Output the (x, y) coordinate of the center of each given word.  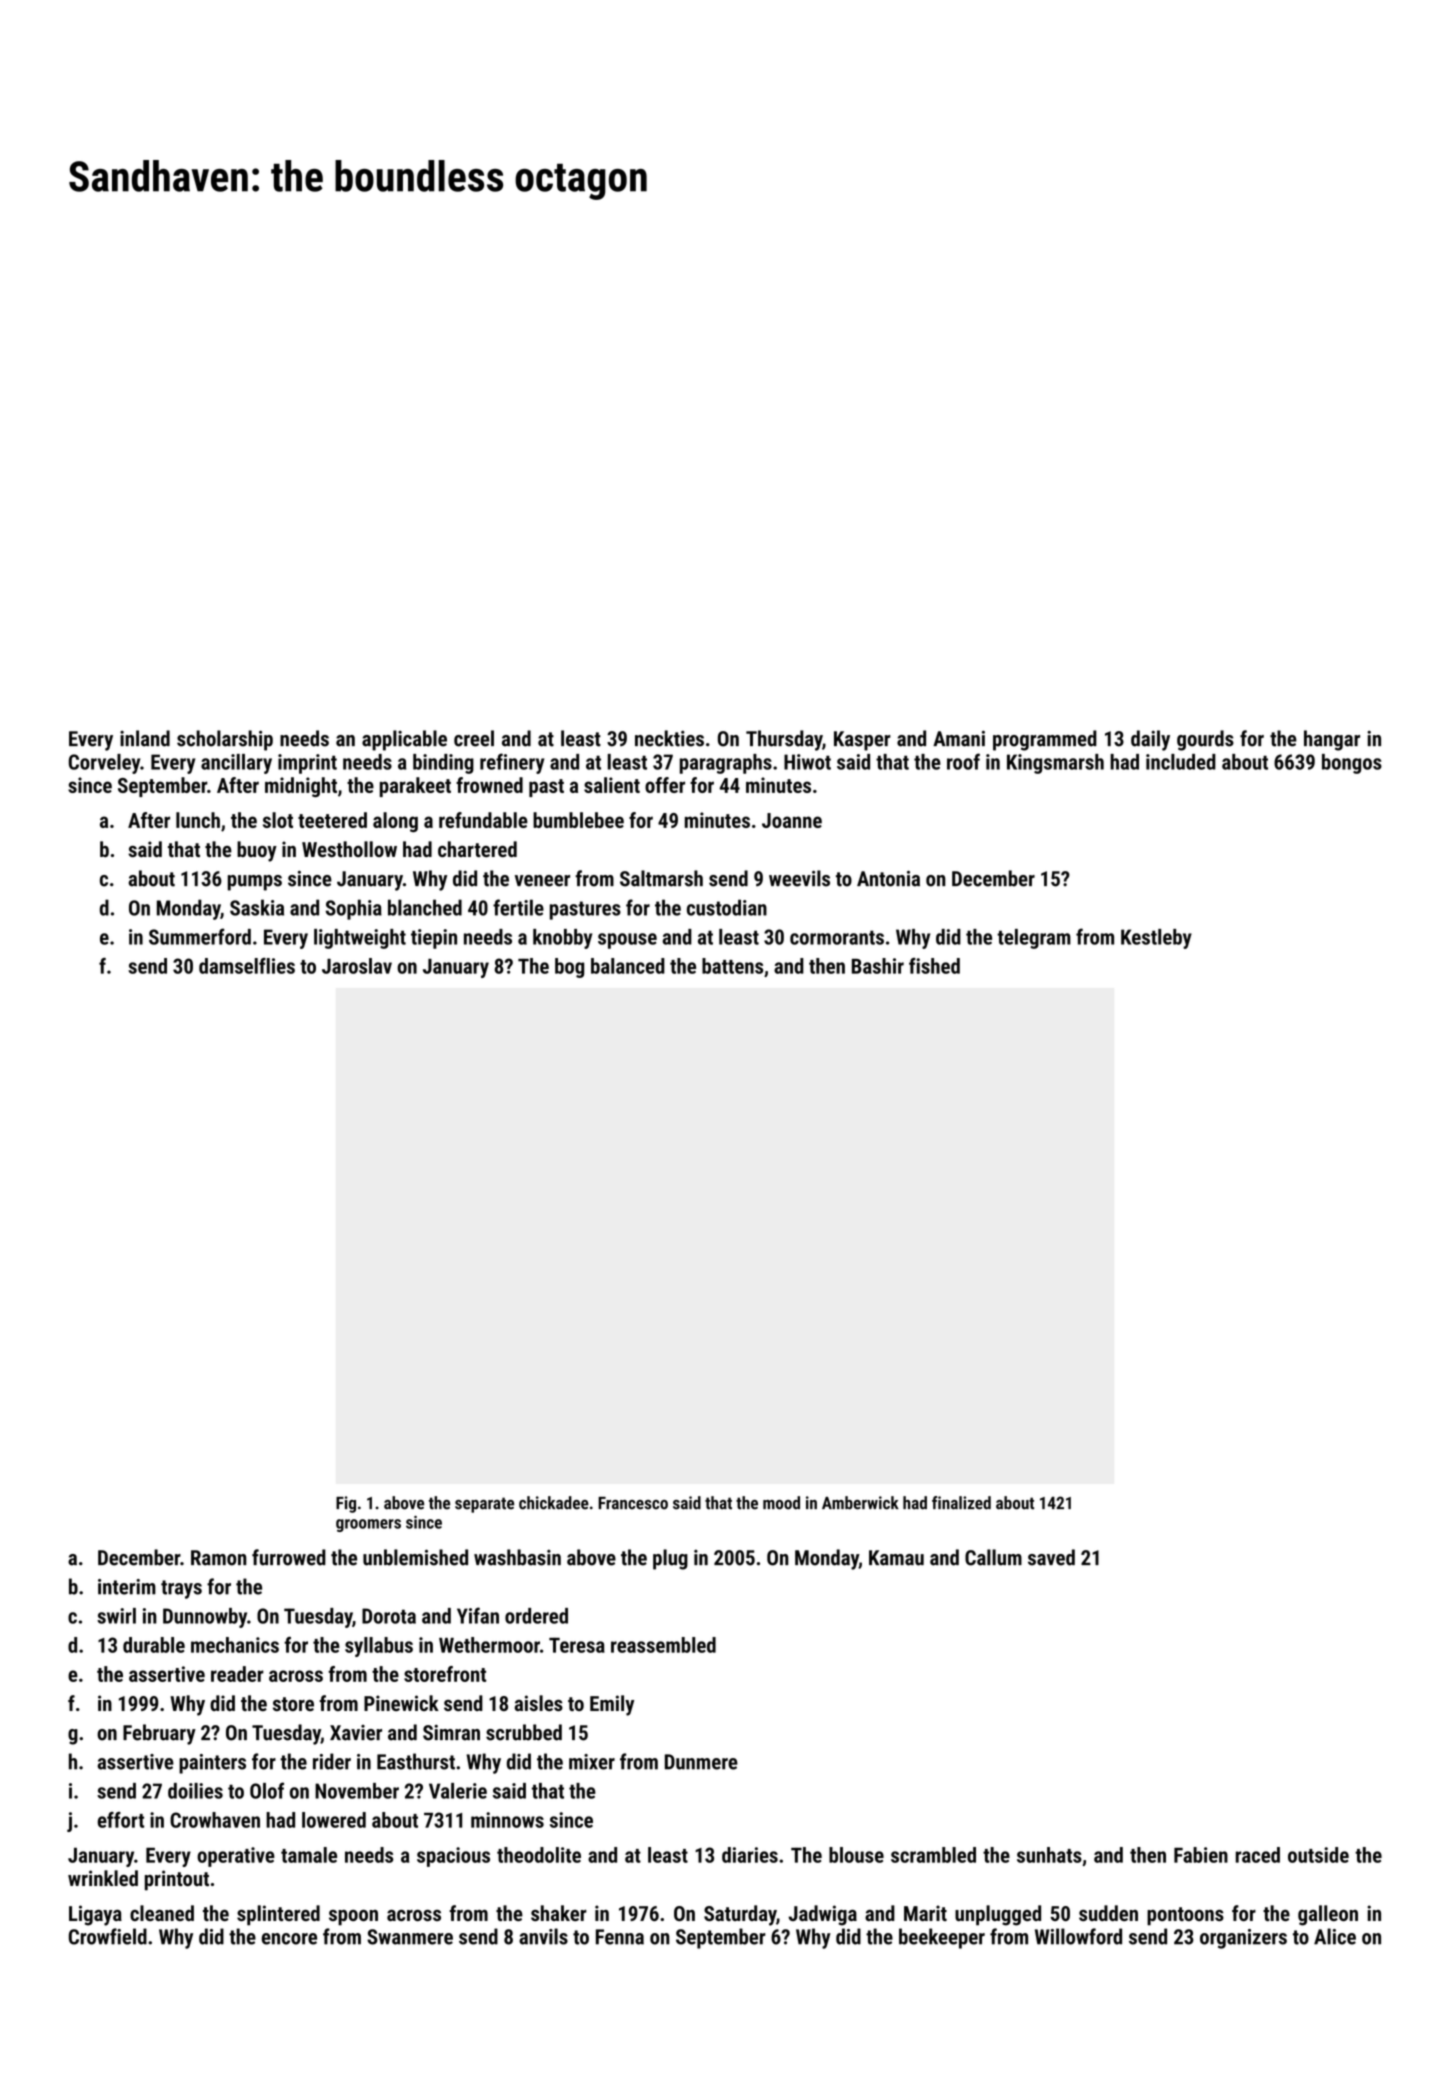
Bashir (878, 966)
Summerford (200, 936)
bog (569, 968)
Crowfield (108, 1936)
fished (934, 966)
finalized (961, 1503)
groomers (368, 1525)
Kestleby (1156, 939)
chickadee (554, 1503)
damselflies (247, 966)
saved (1051, 1557)
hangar (1332, 740)
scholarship (225, 740)
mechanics (235, 1645)
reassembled (663, 1645)
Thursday (784, 740)
